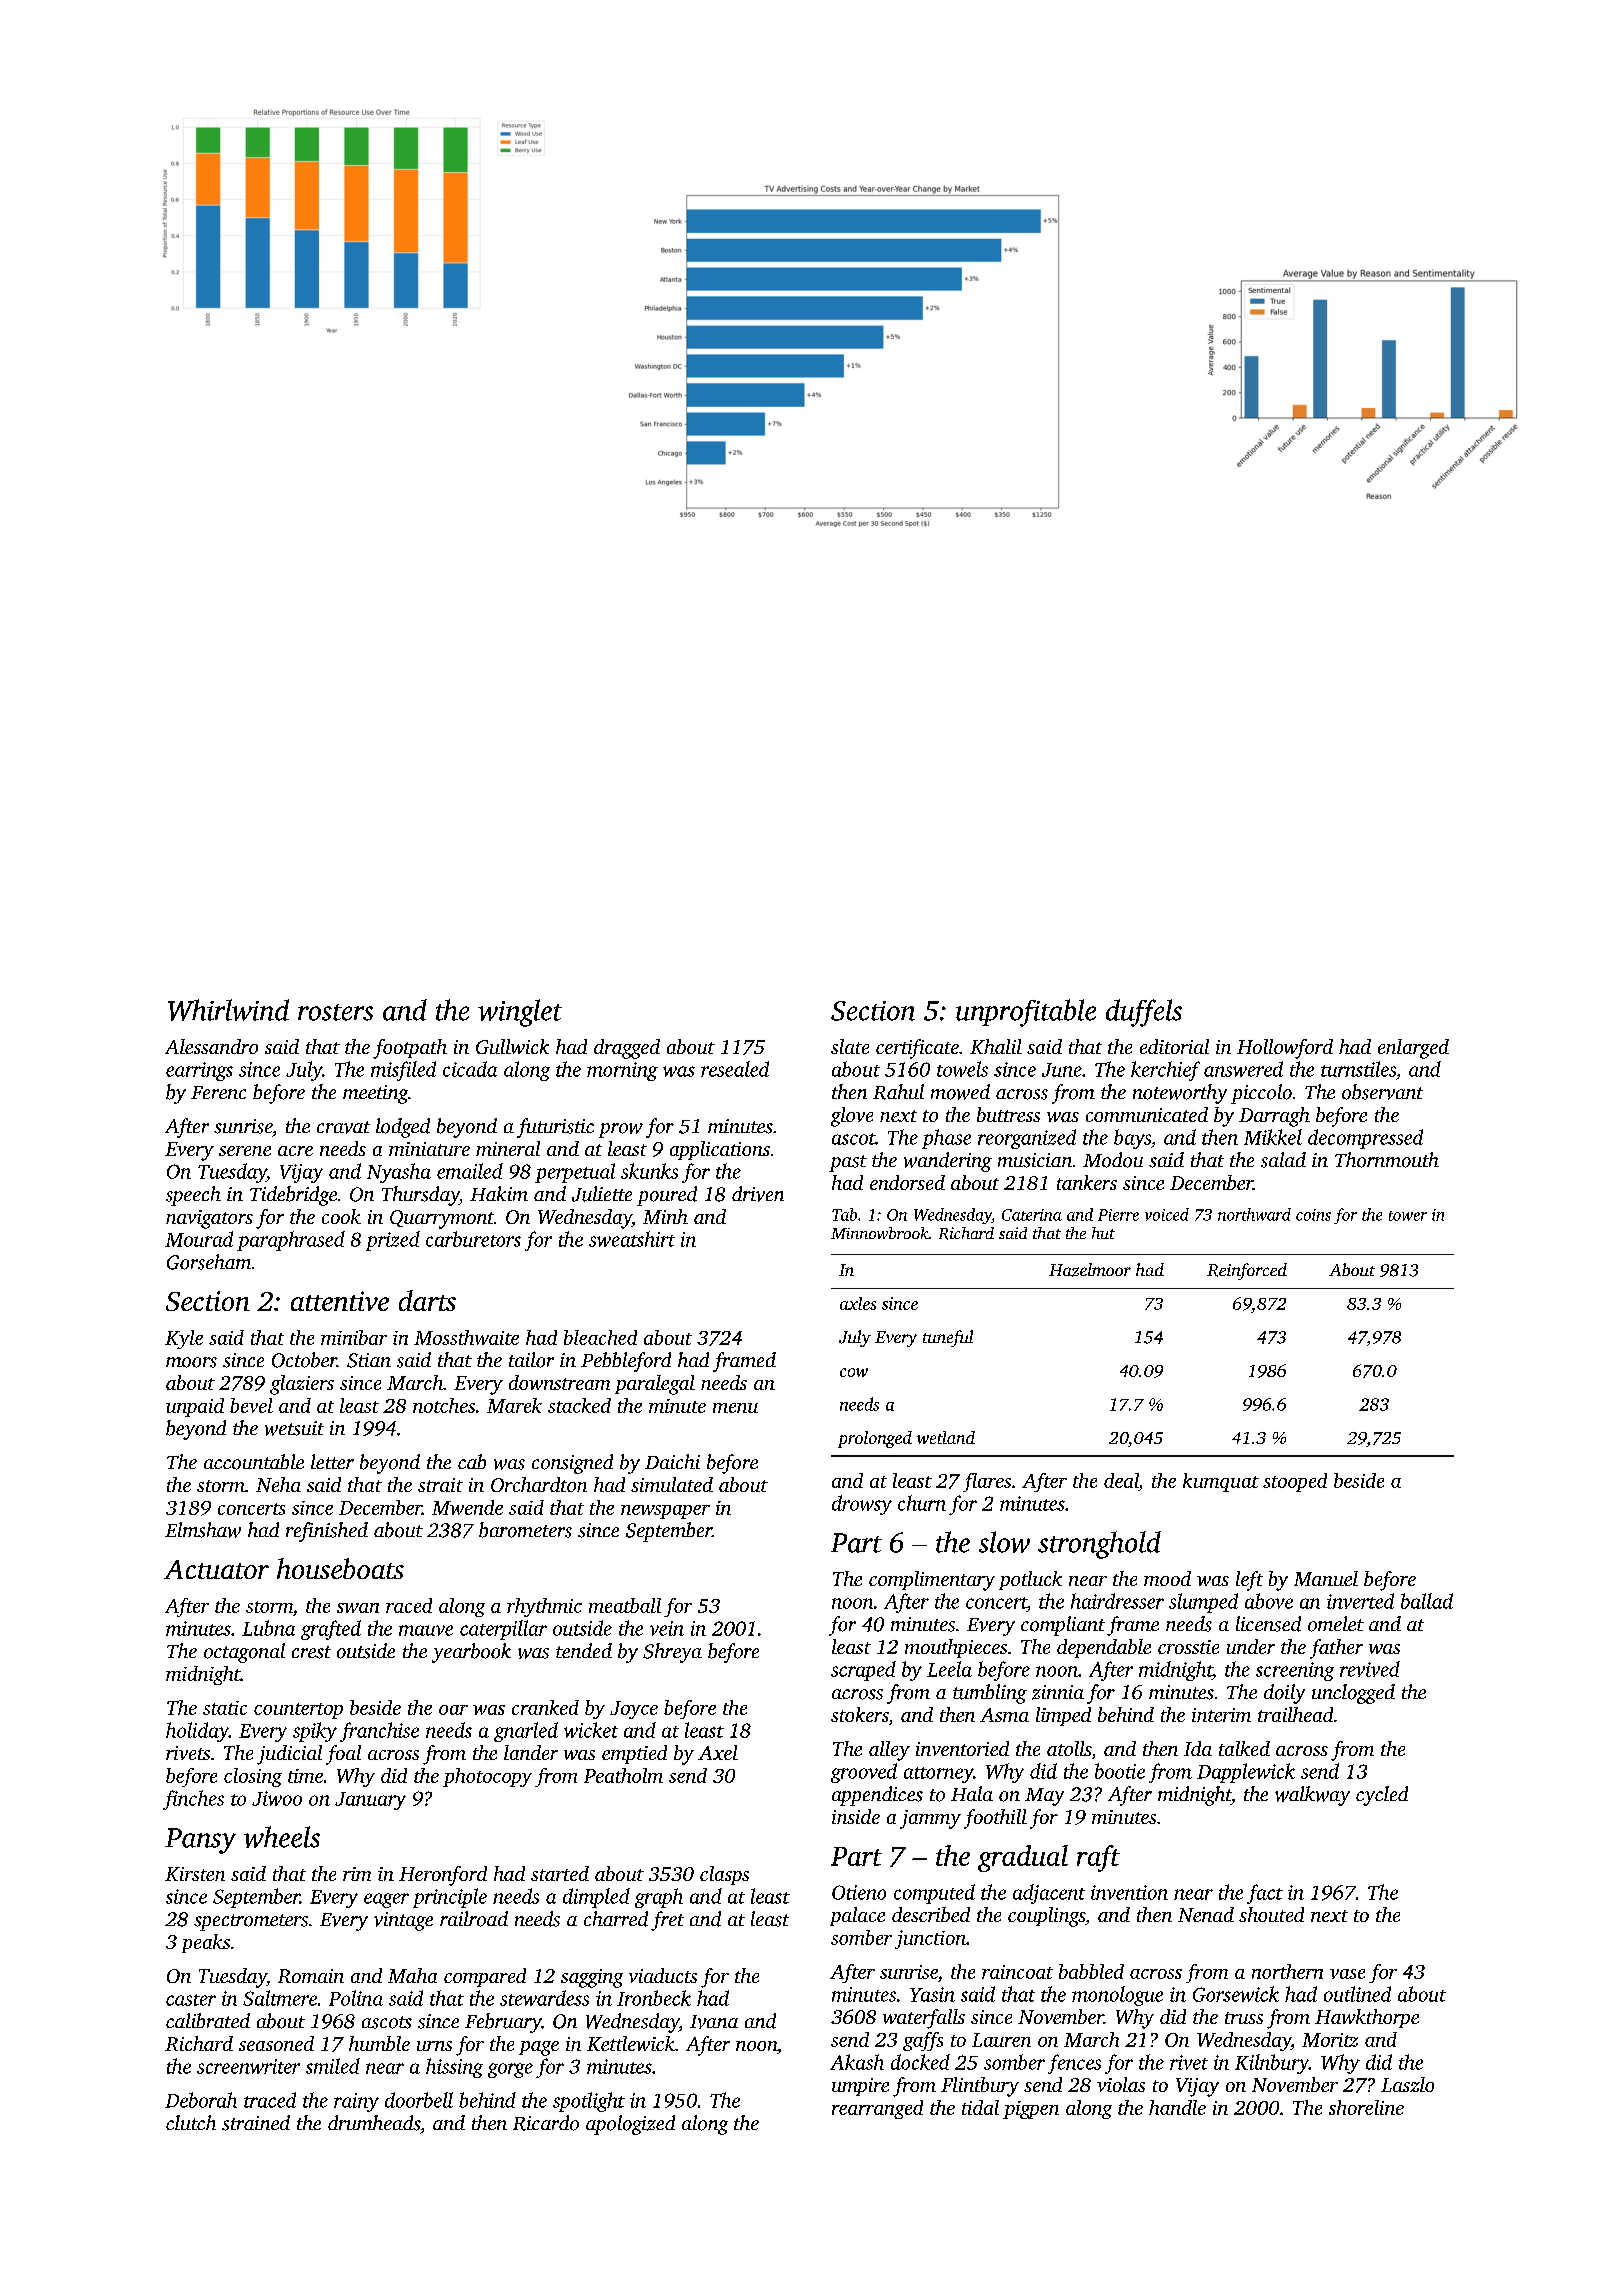 This page has height=2292, width=1620. Describe the element at coordinates (1244, 1748) in the page. I see `talked` at that location.
